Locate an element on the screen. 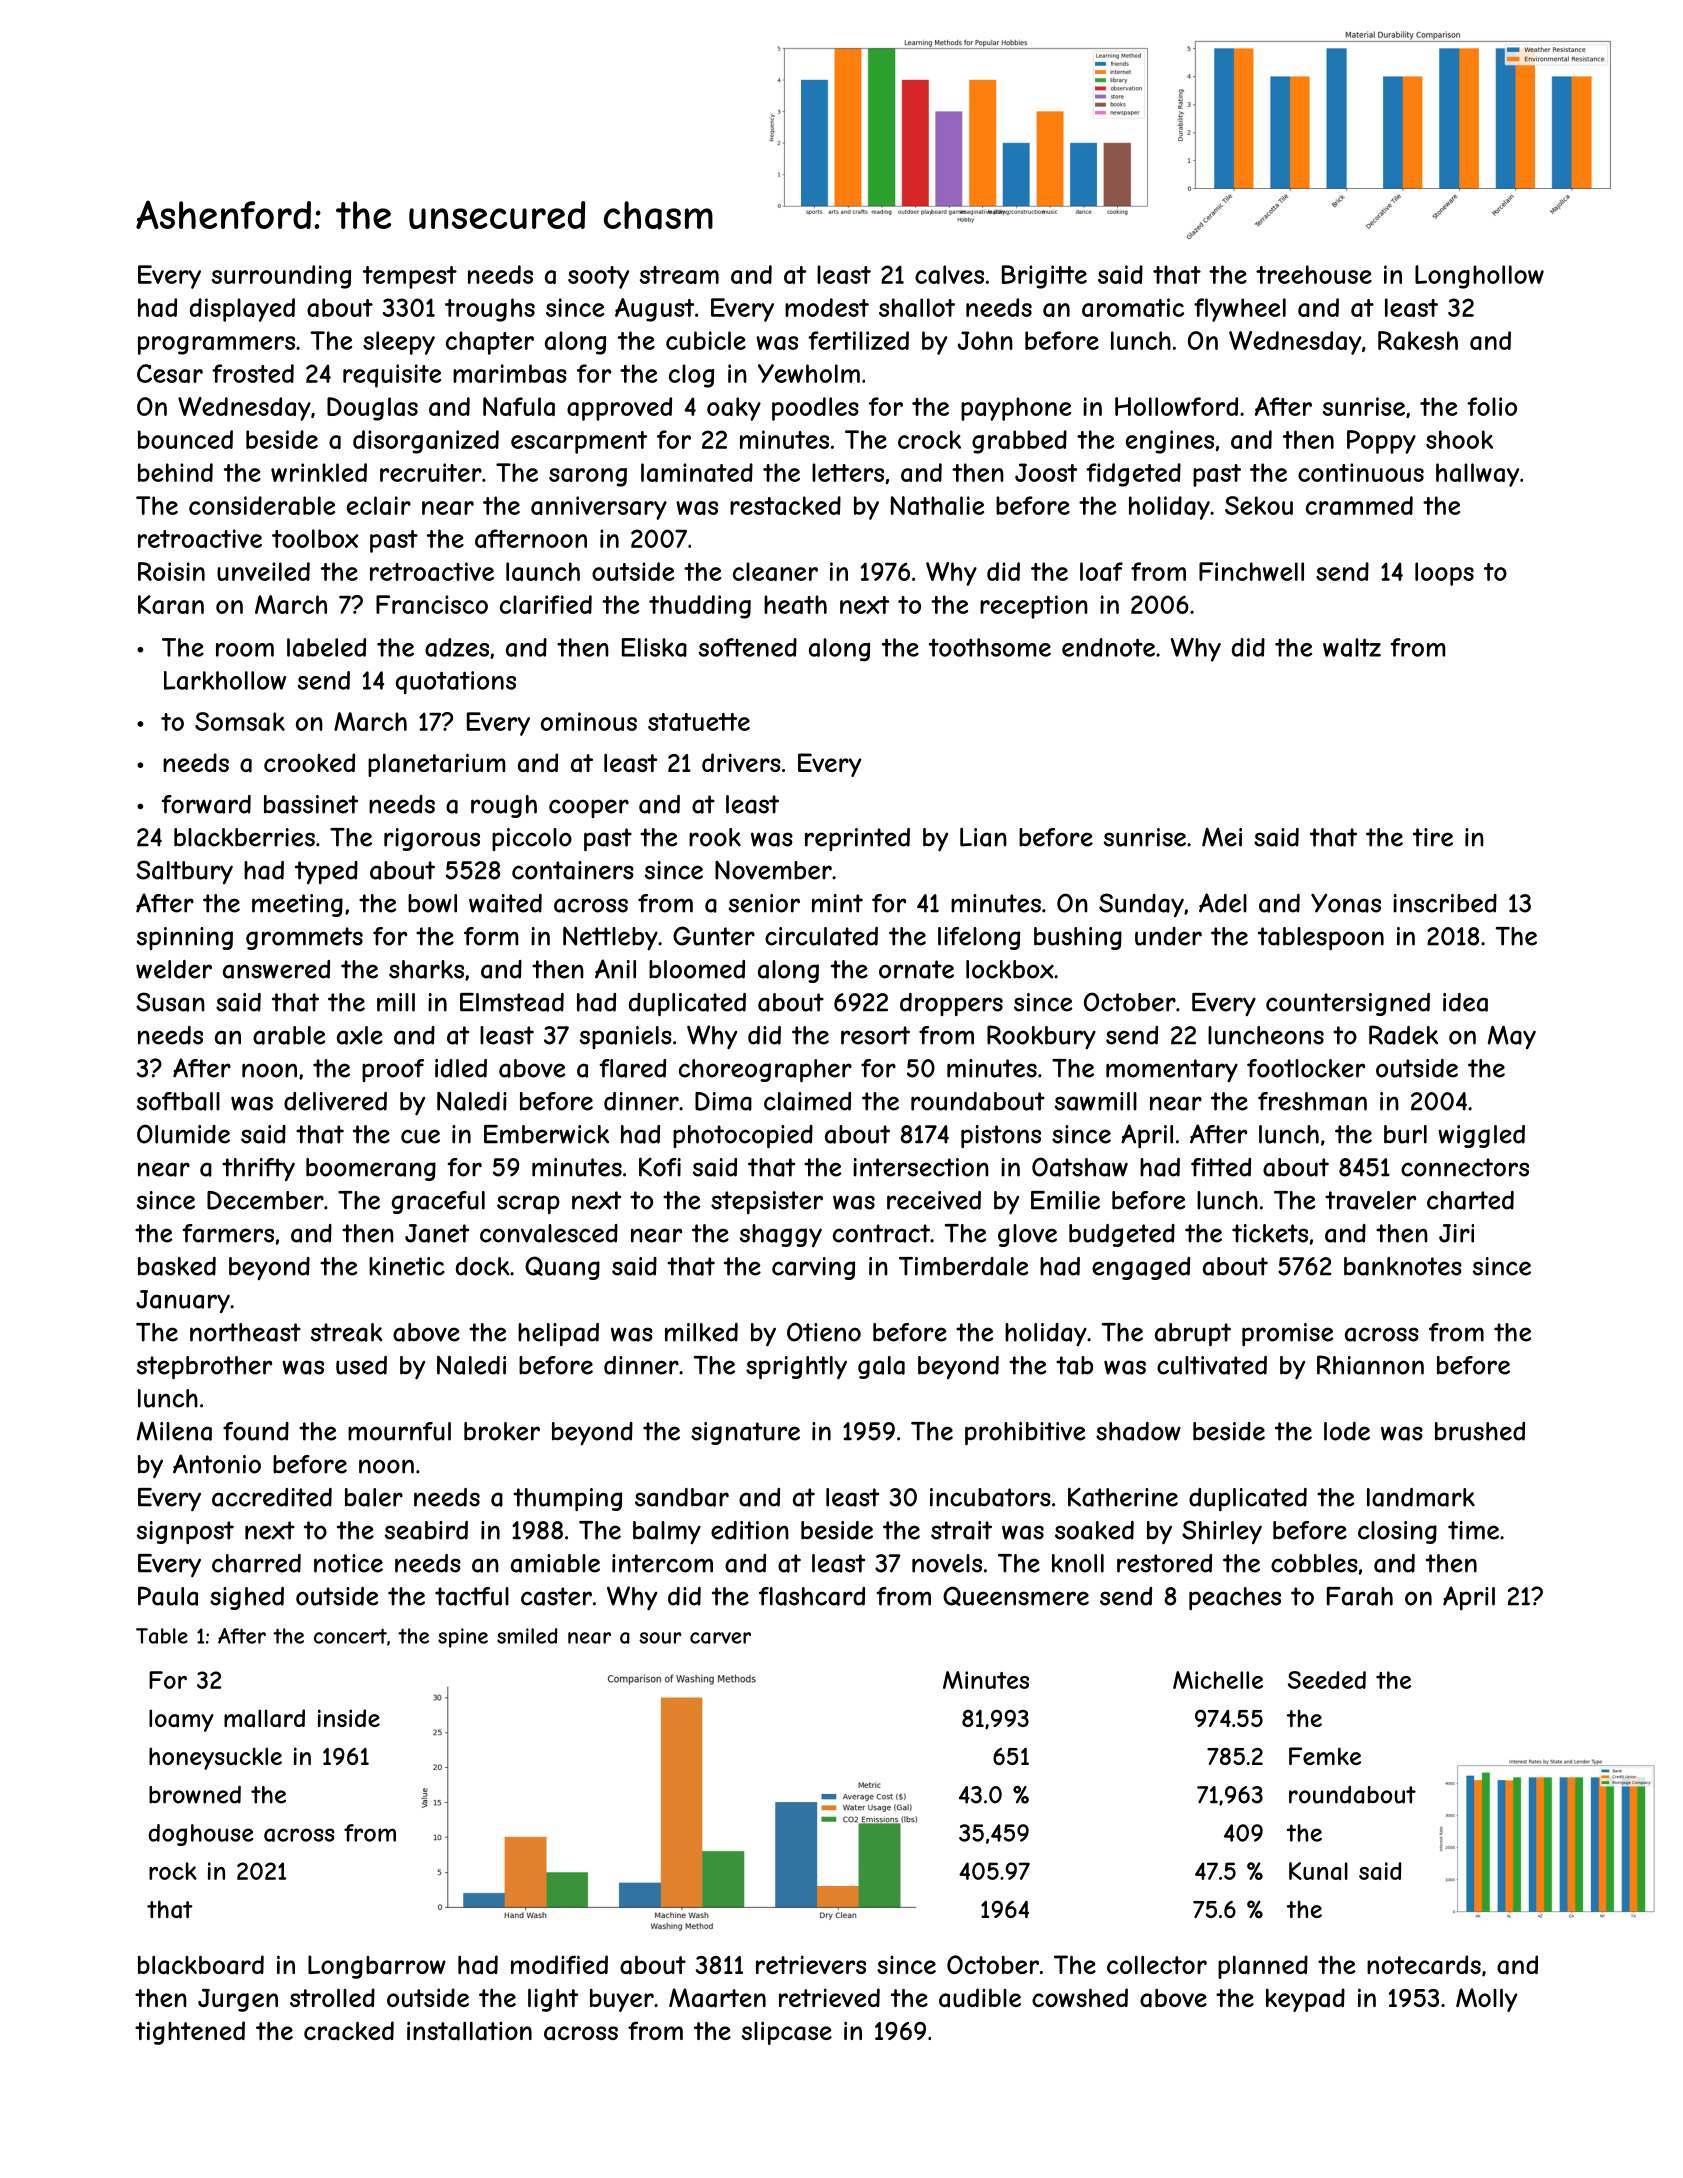 This screenshot has height=2178, width=1683. tactful is located at coordinates (472, 1596).
